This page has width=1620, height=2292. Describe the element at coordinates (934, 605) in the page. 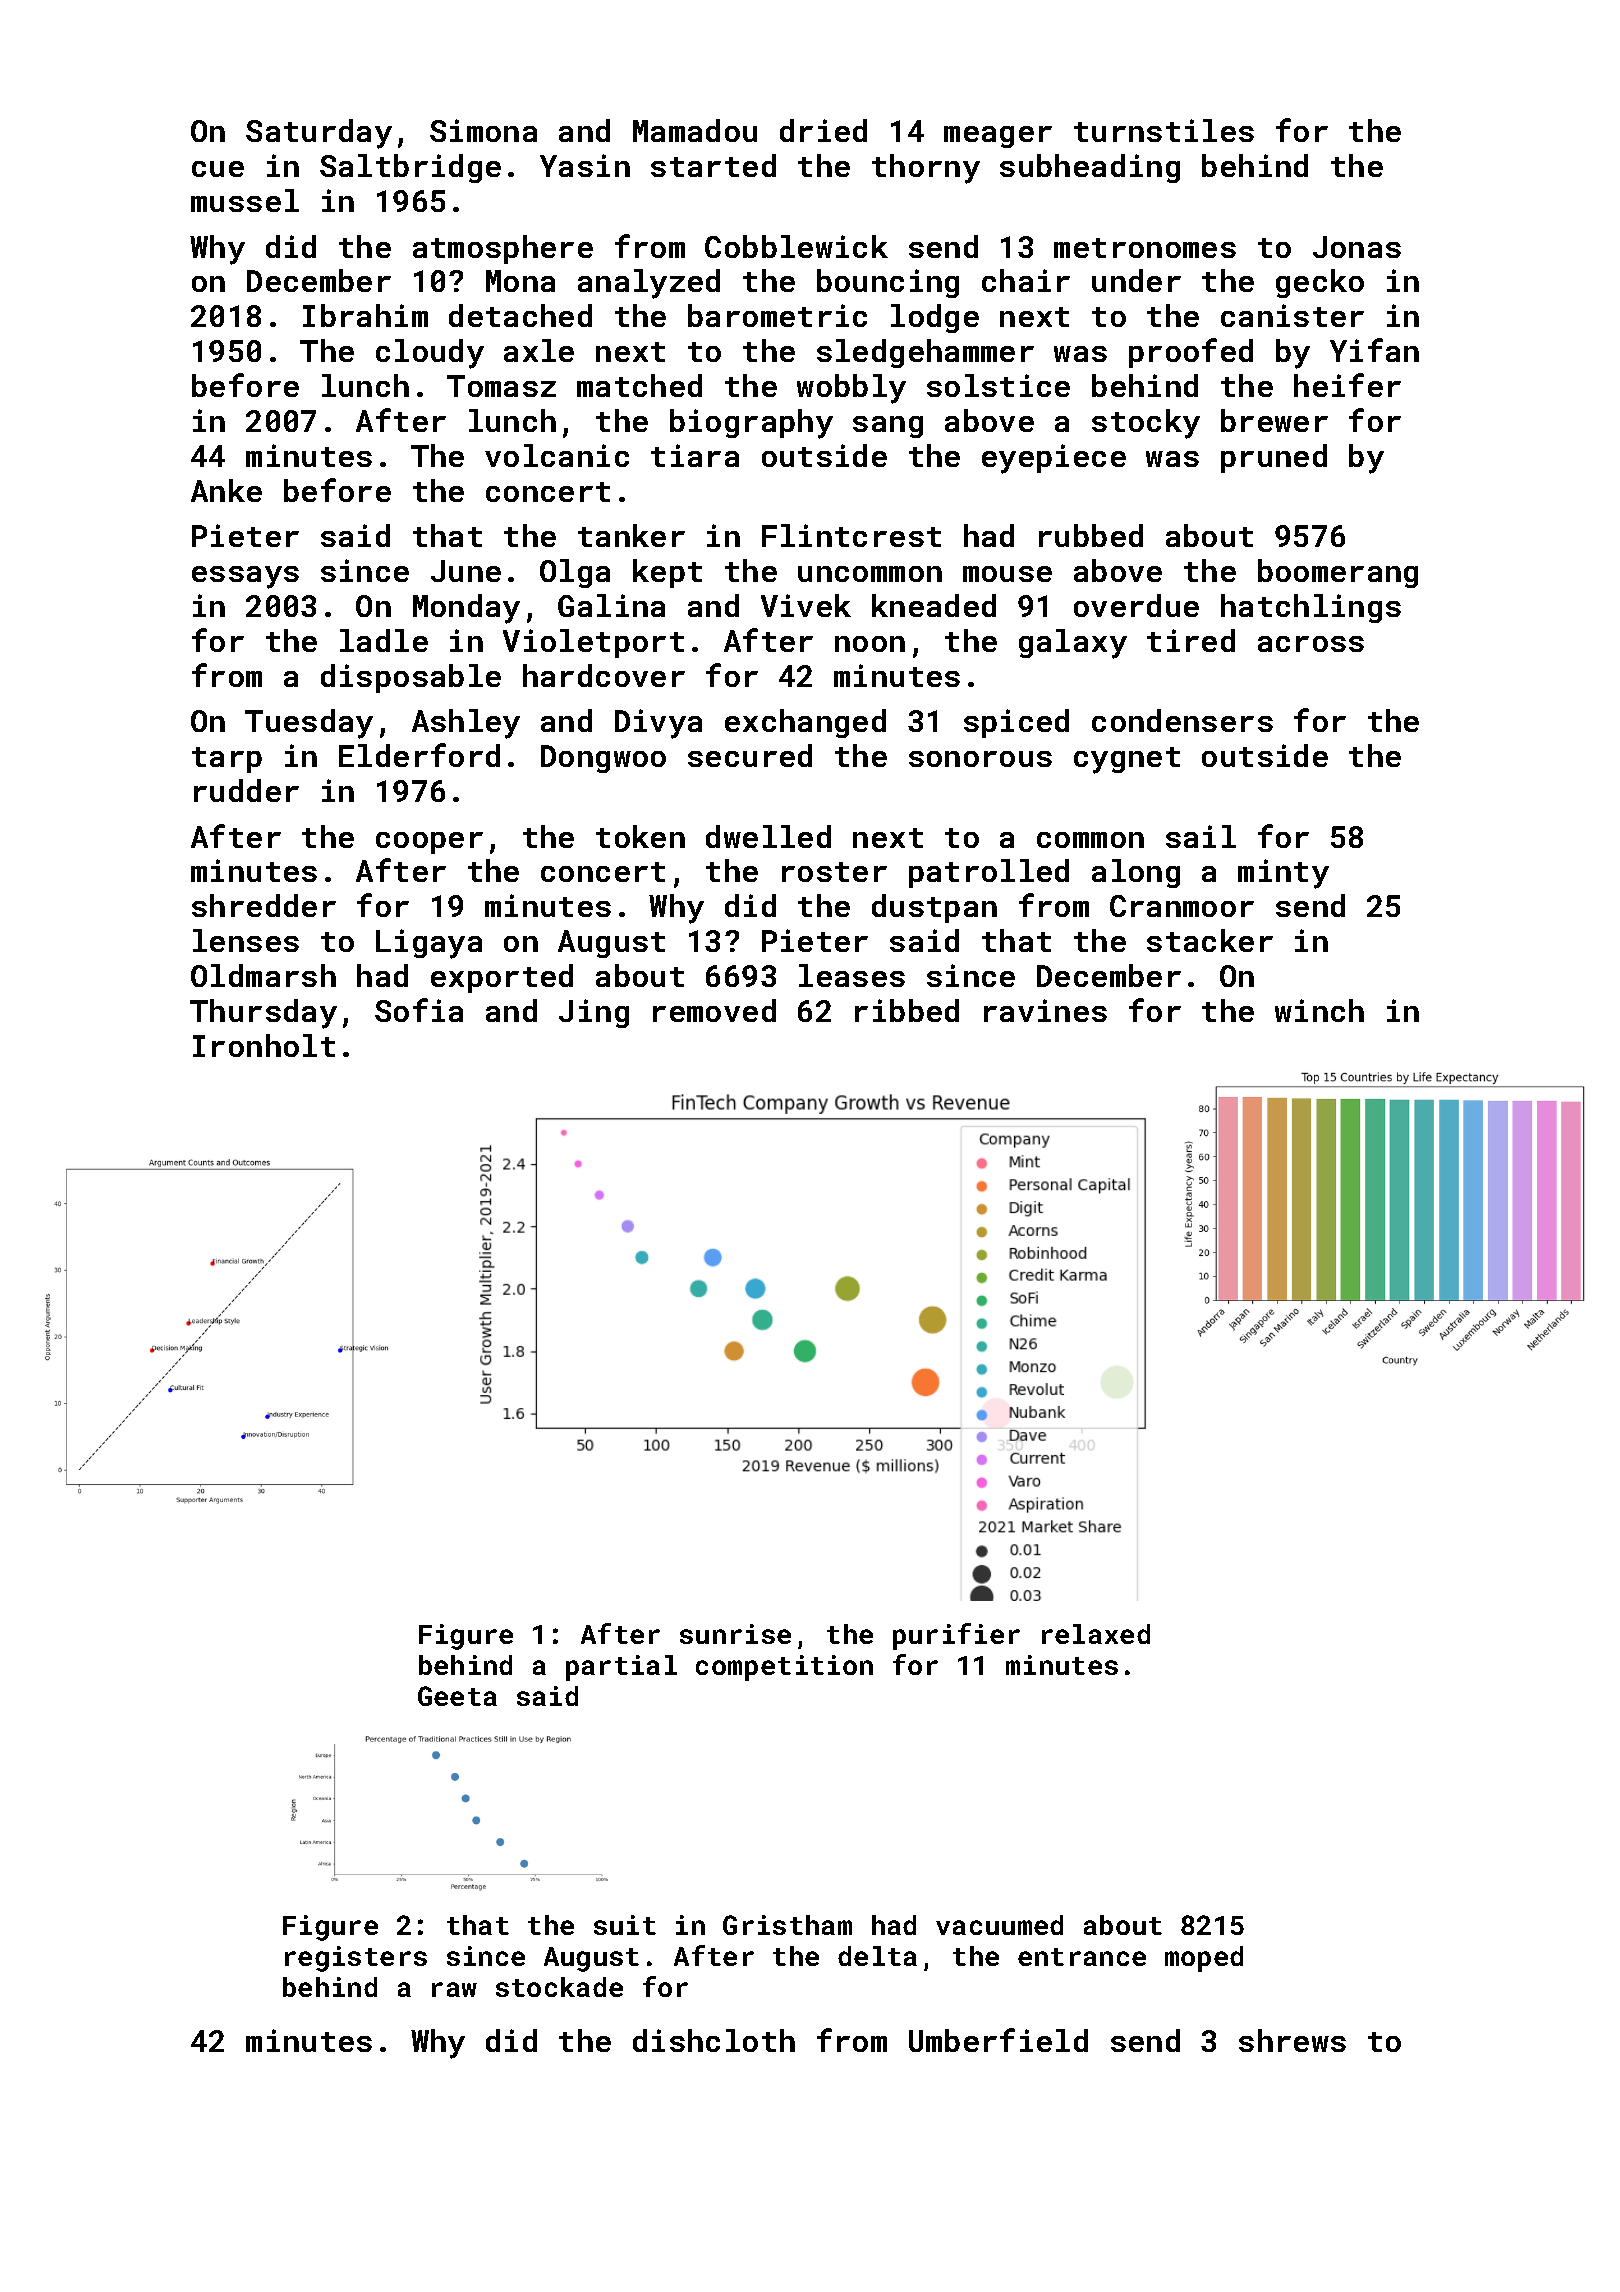

I see `kneaded` at that location.
